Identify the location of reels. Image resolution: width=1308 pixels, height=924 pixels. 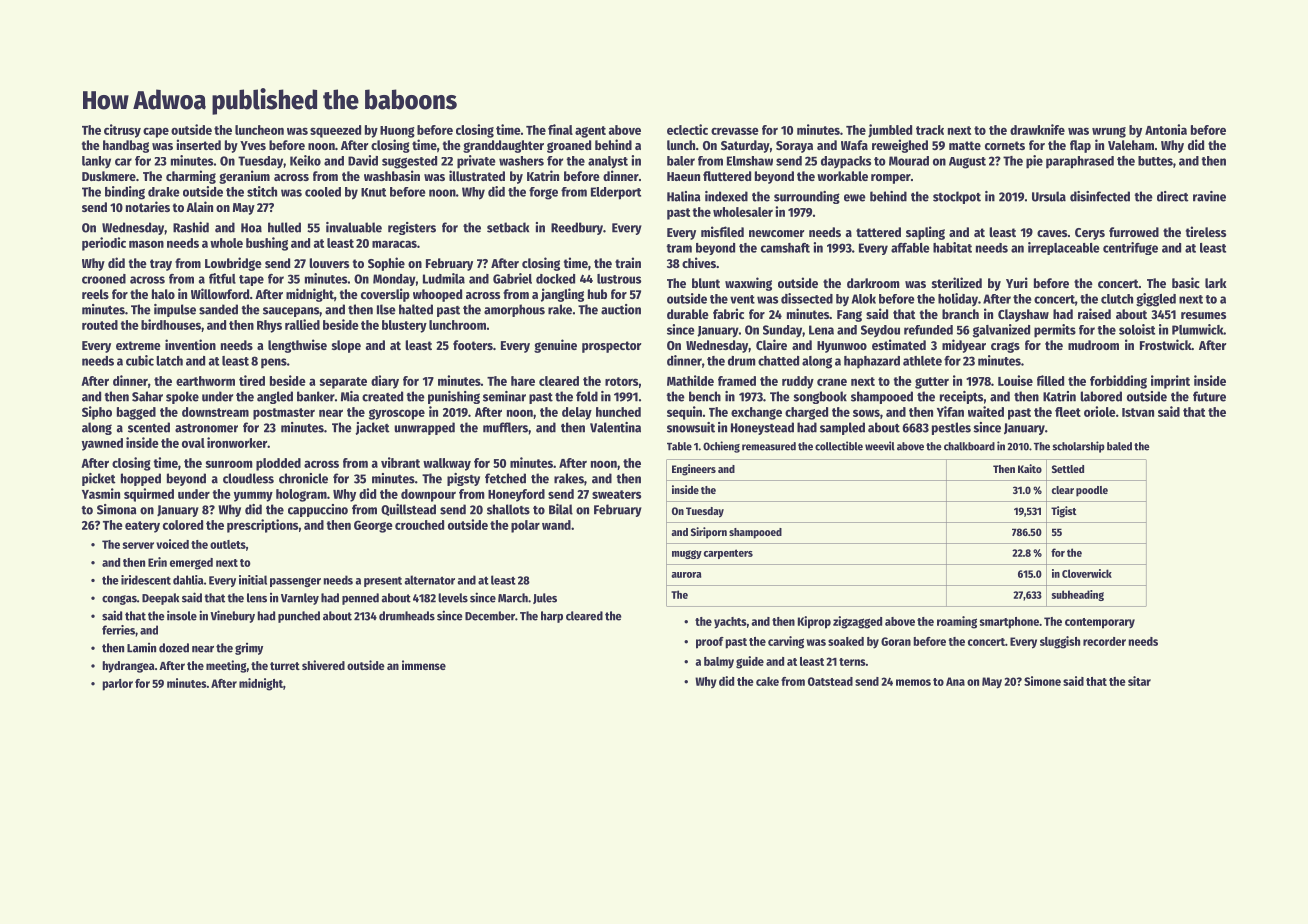
(95, 294).
